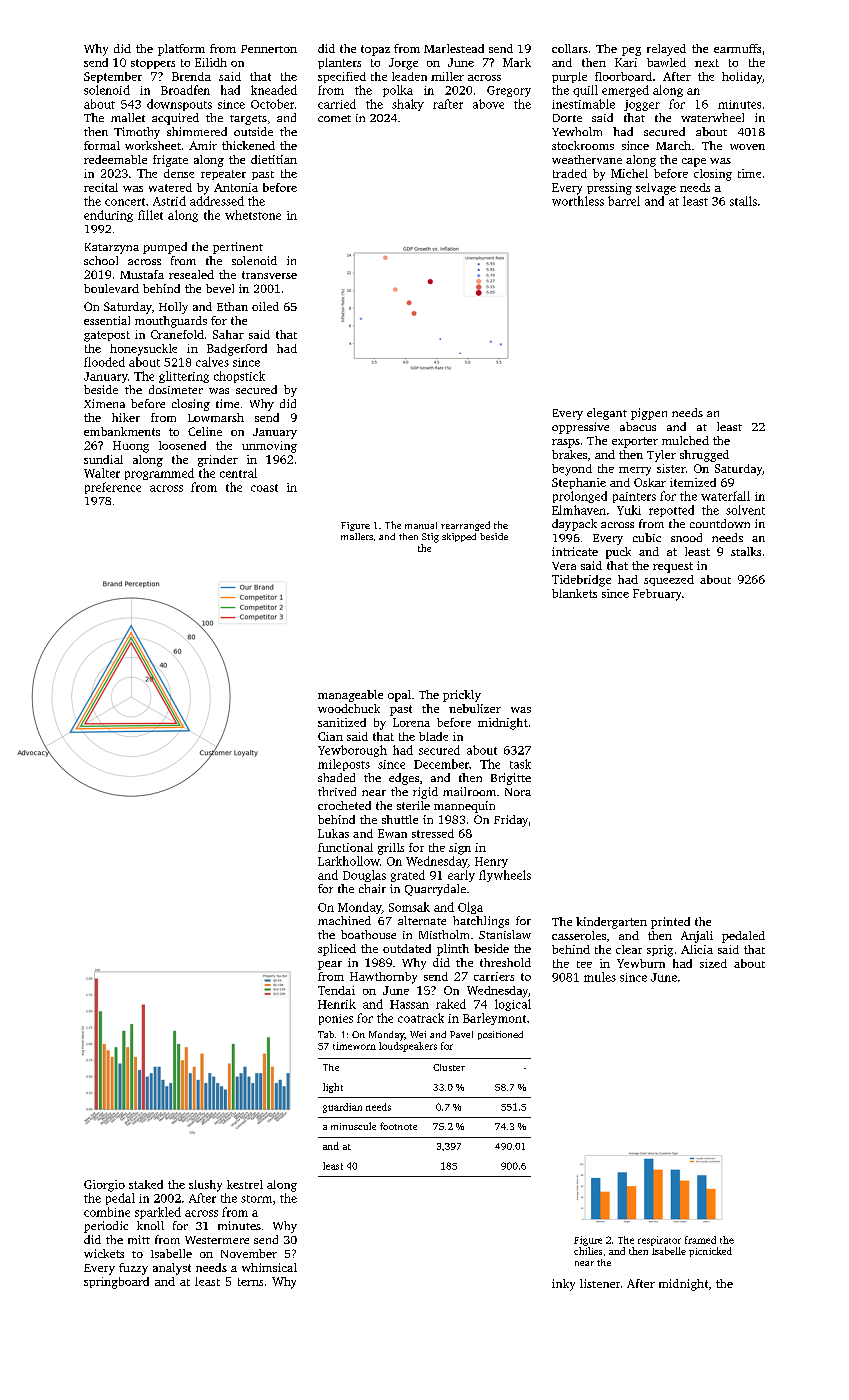 The height and width of the document is (1400, 849). Describe the element at coordinates (574, 593) in the document. I see `blankets` at that location.
